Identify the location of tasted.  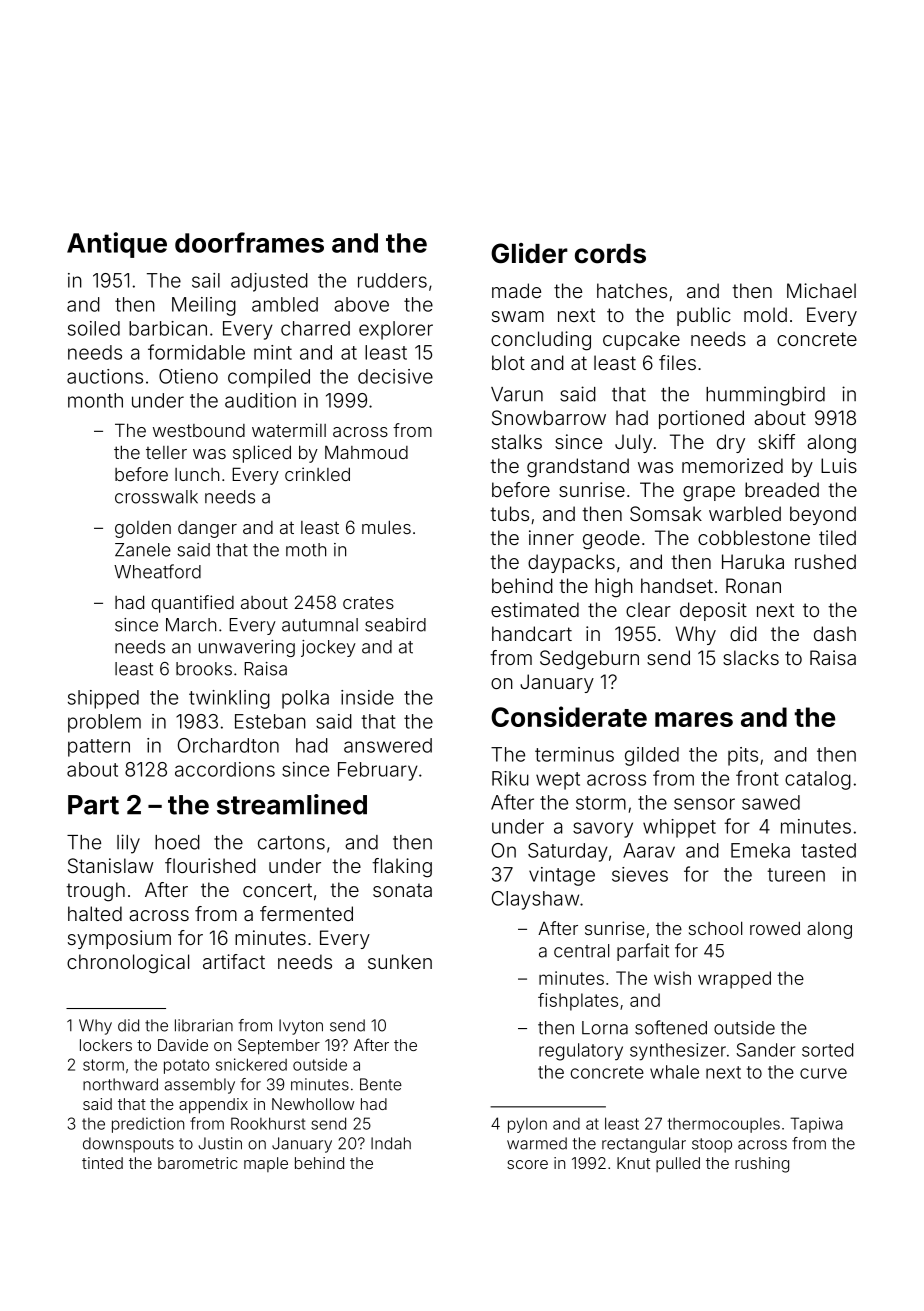
(828, 850).
